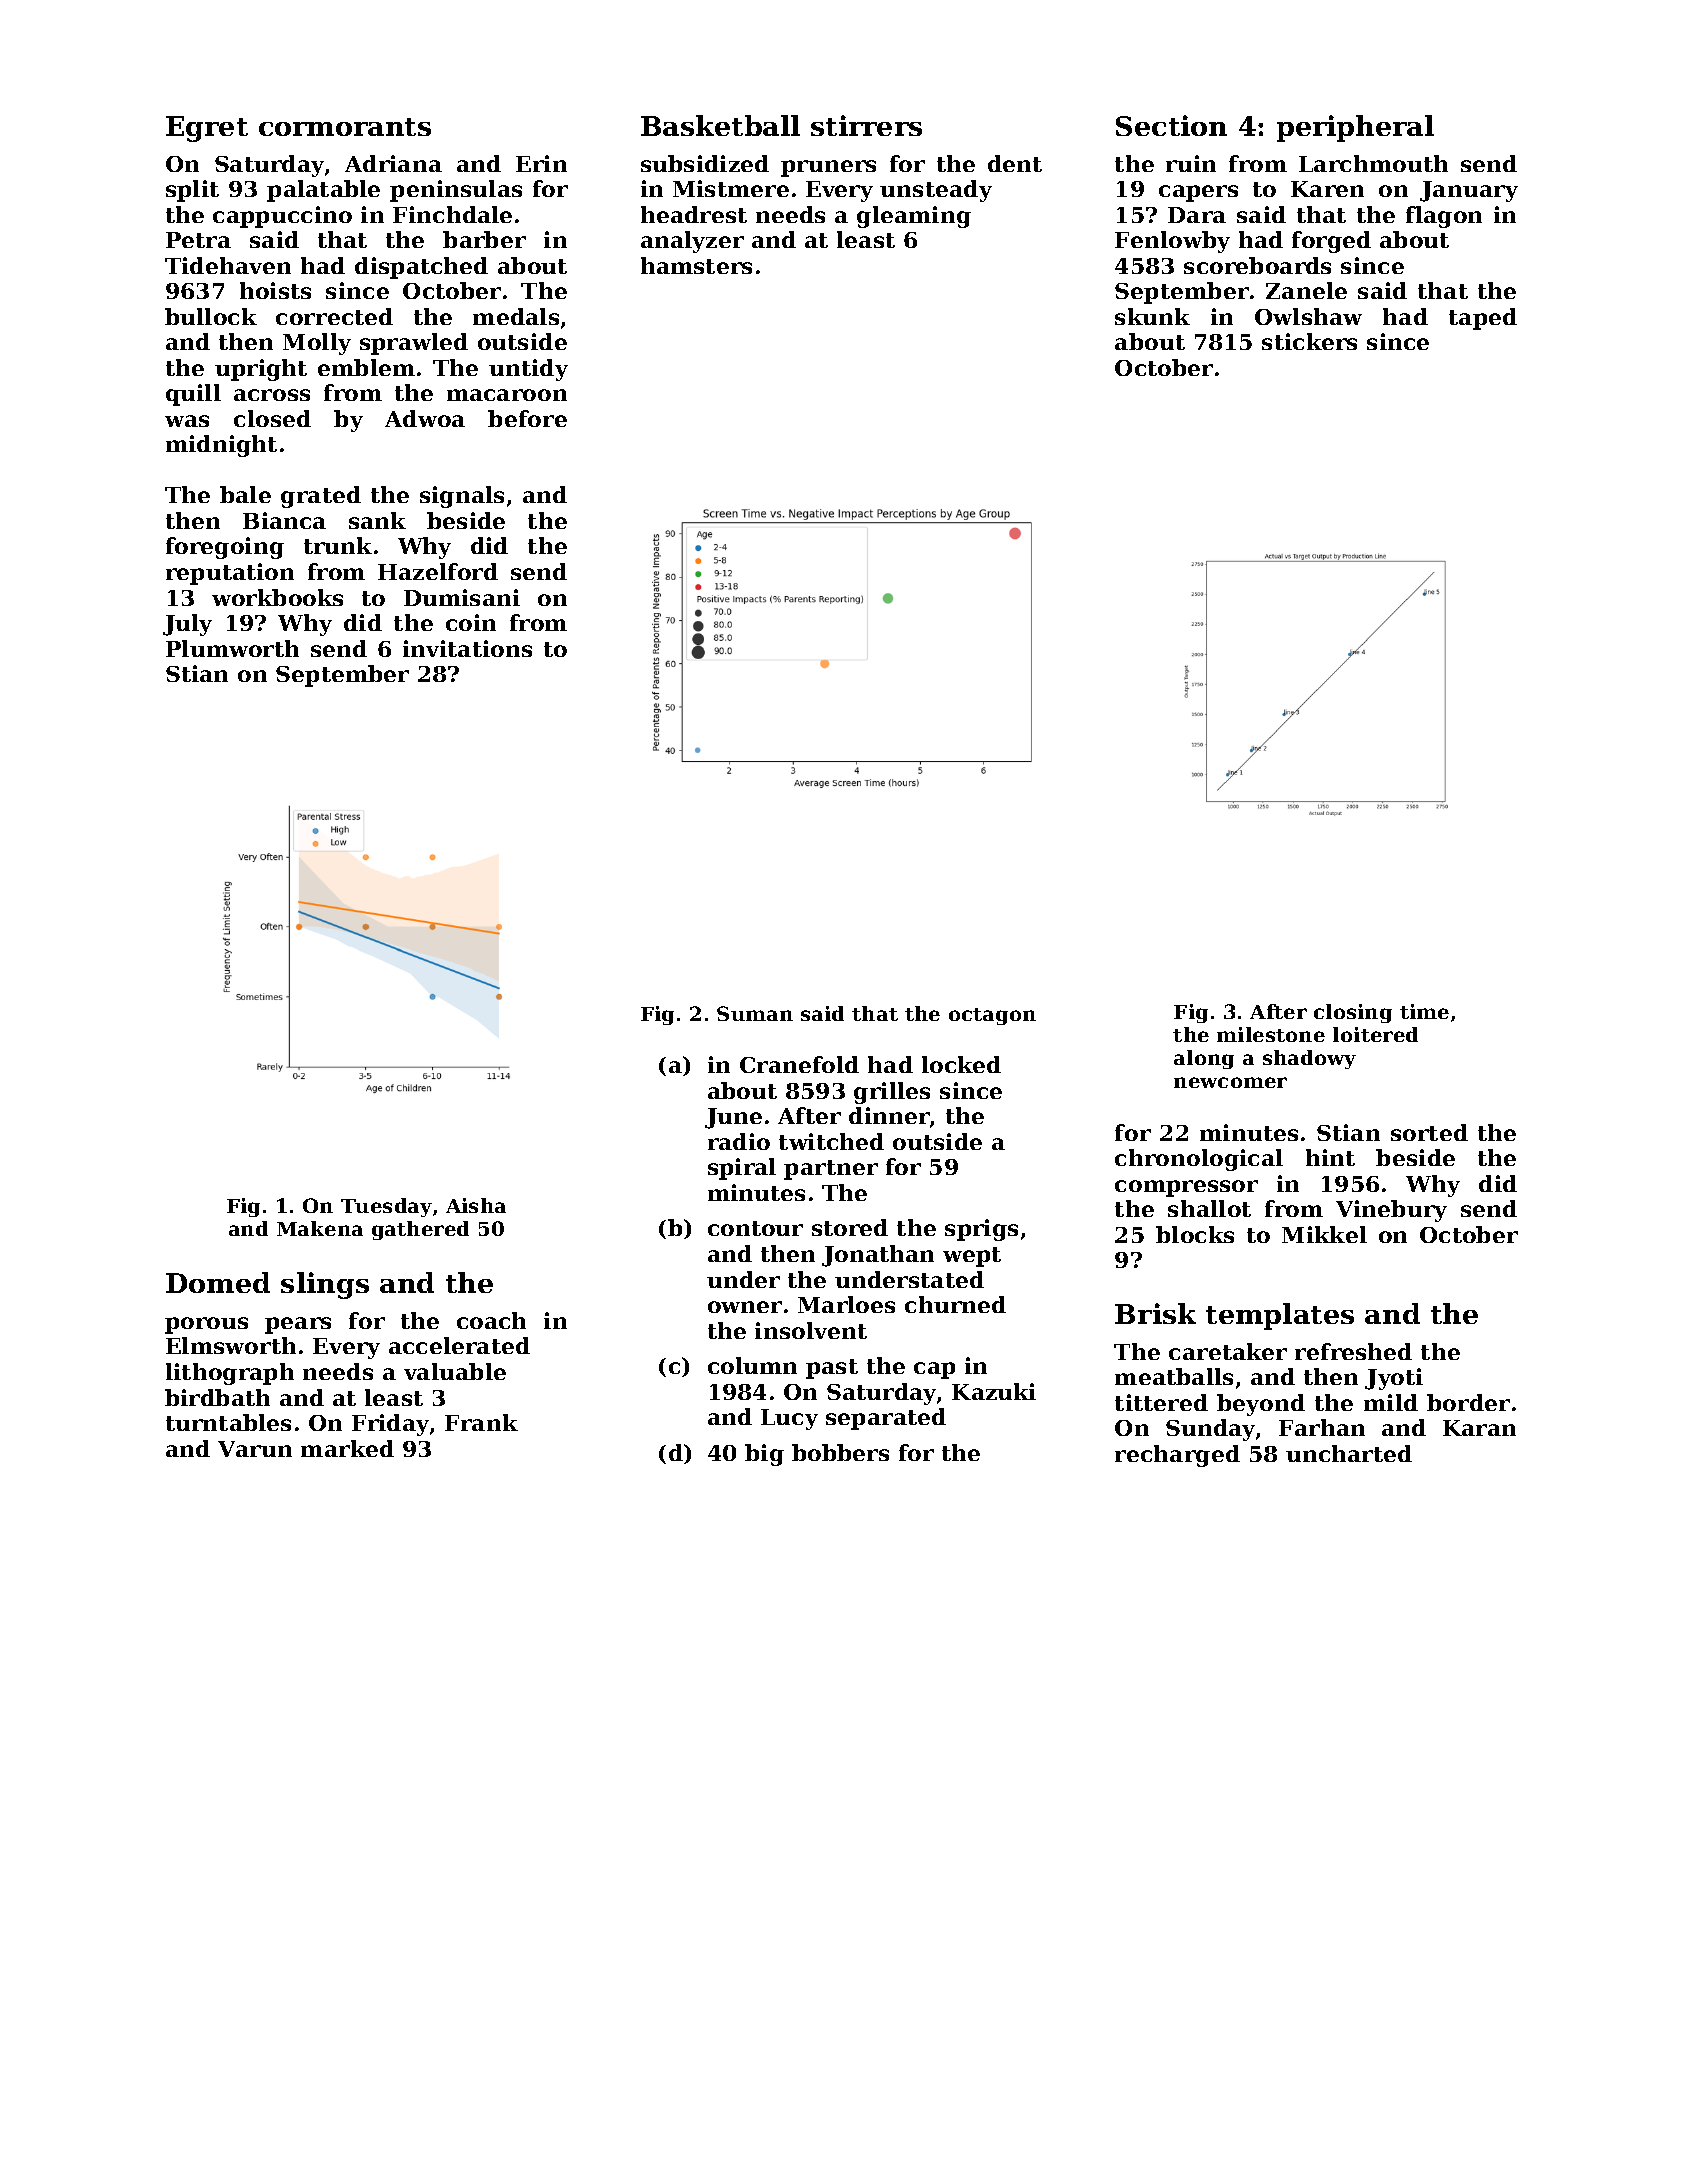  I want to click on stickers, so click(1309, 341).
